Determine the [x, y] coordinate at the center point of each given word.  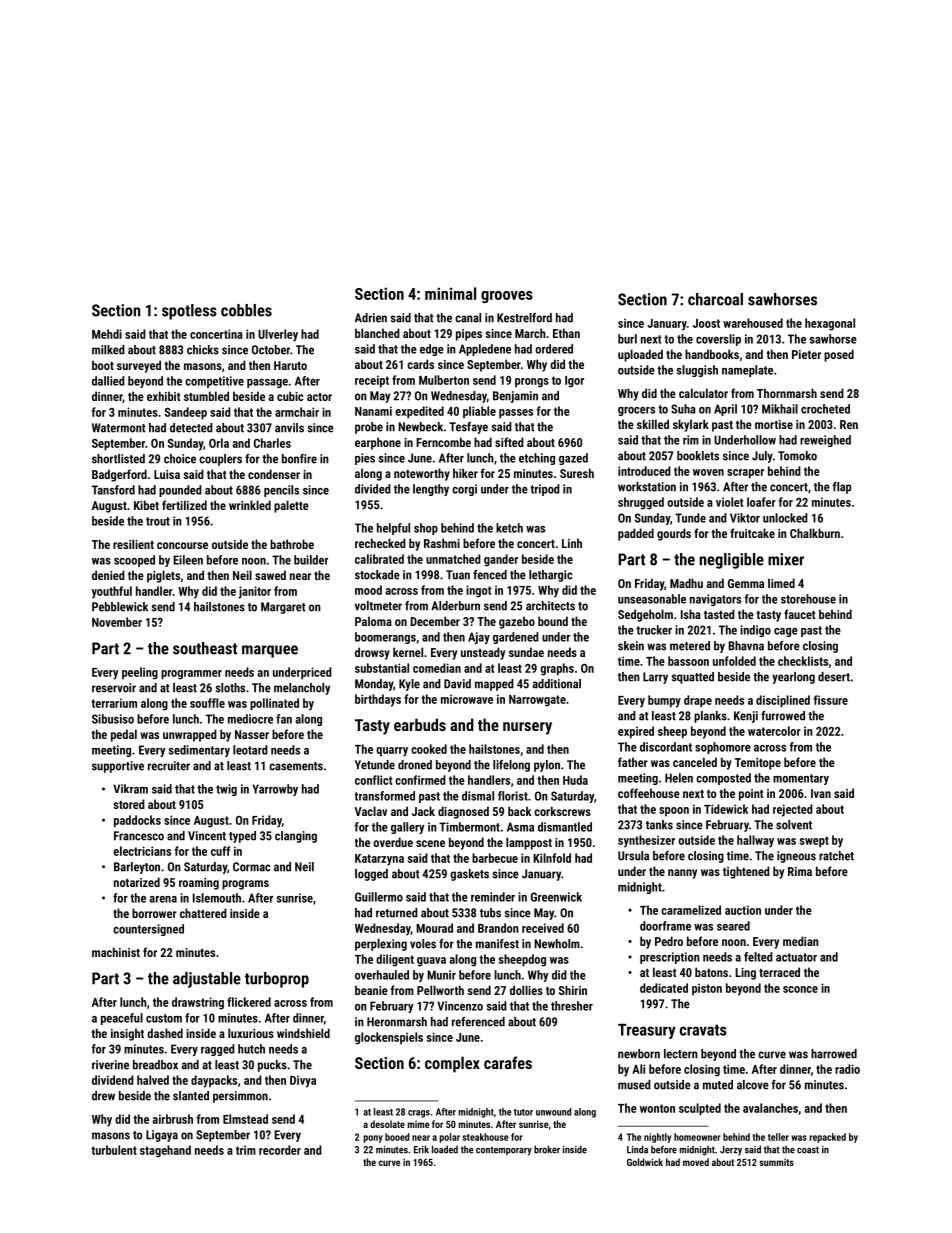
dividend [113, 1080]
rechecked [380, 543]
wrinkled [250, 505]
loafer [761, 502]
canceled [695, 762]
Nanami [373, 411]
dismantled [565, 827]
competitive [214, 382]
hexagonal [830, 324]
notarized [137, 882]
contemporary [504, 1151]
